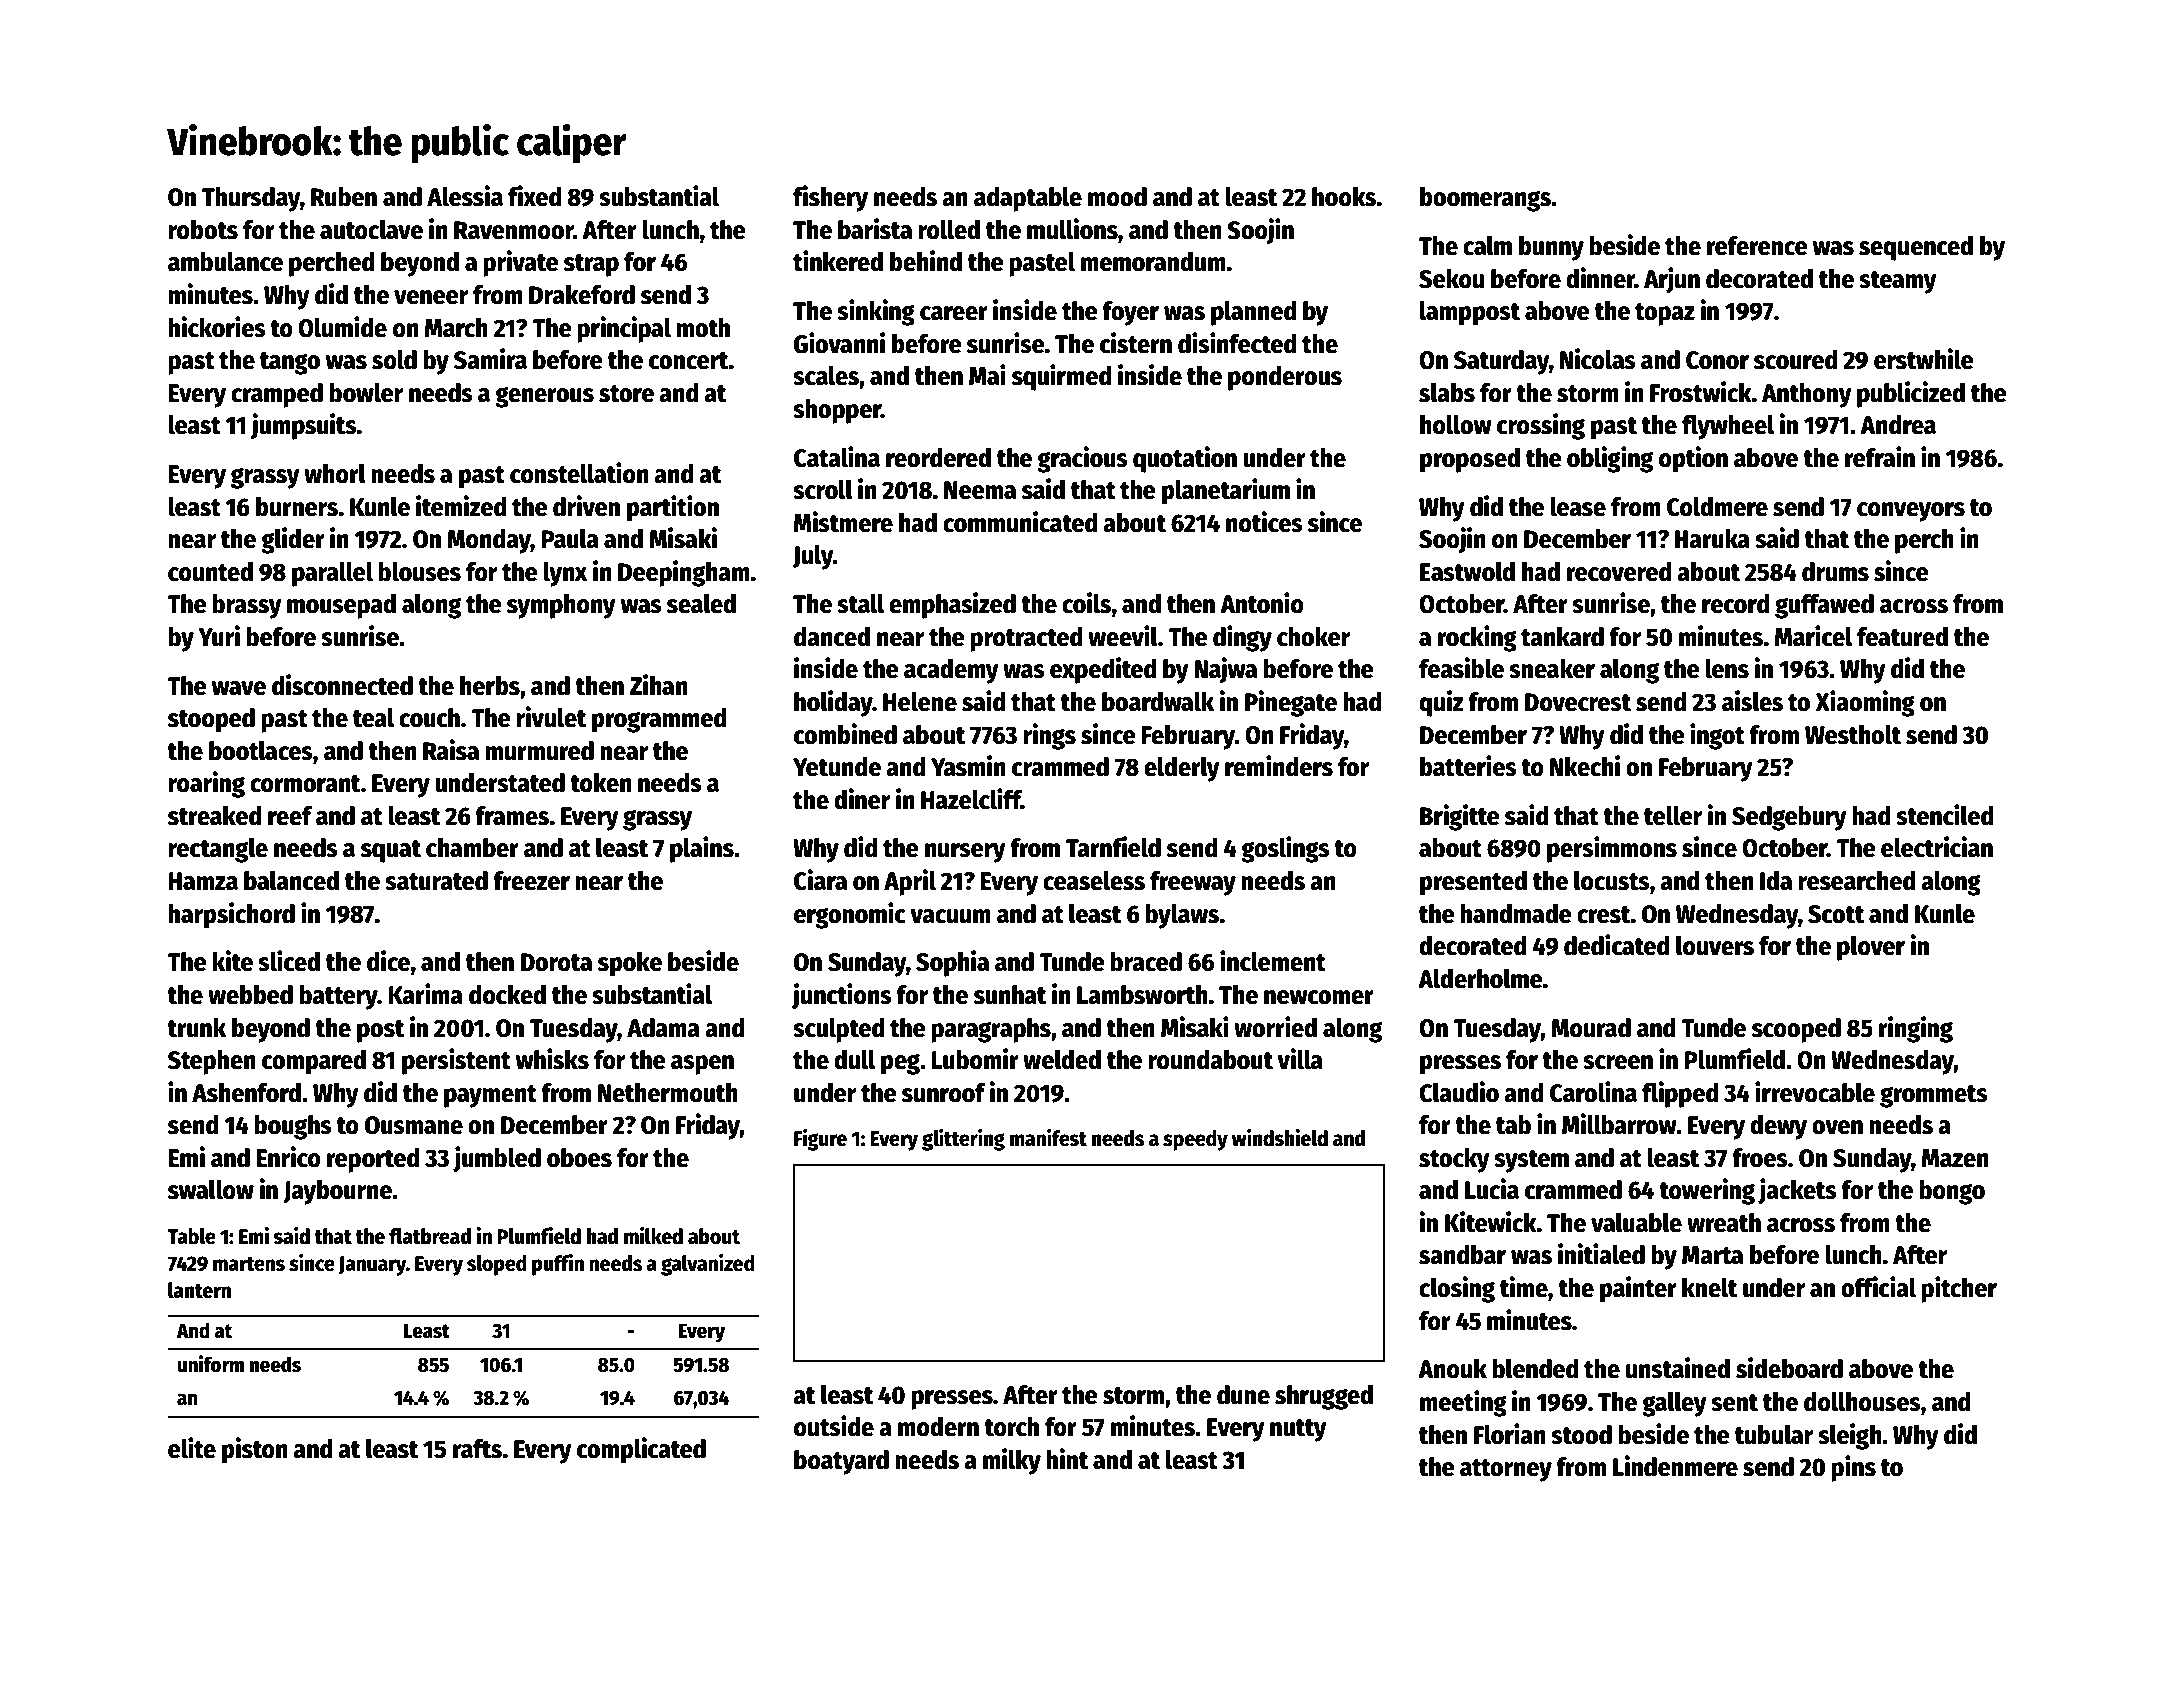 This screenshot has width=2178, height=1683. I want to click on January, so click(372, 1266).
